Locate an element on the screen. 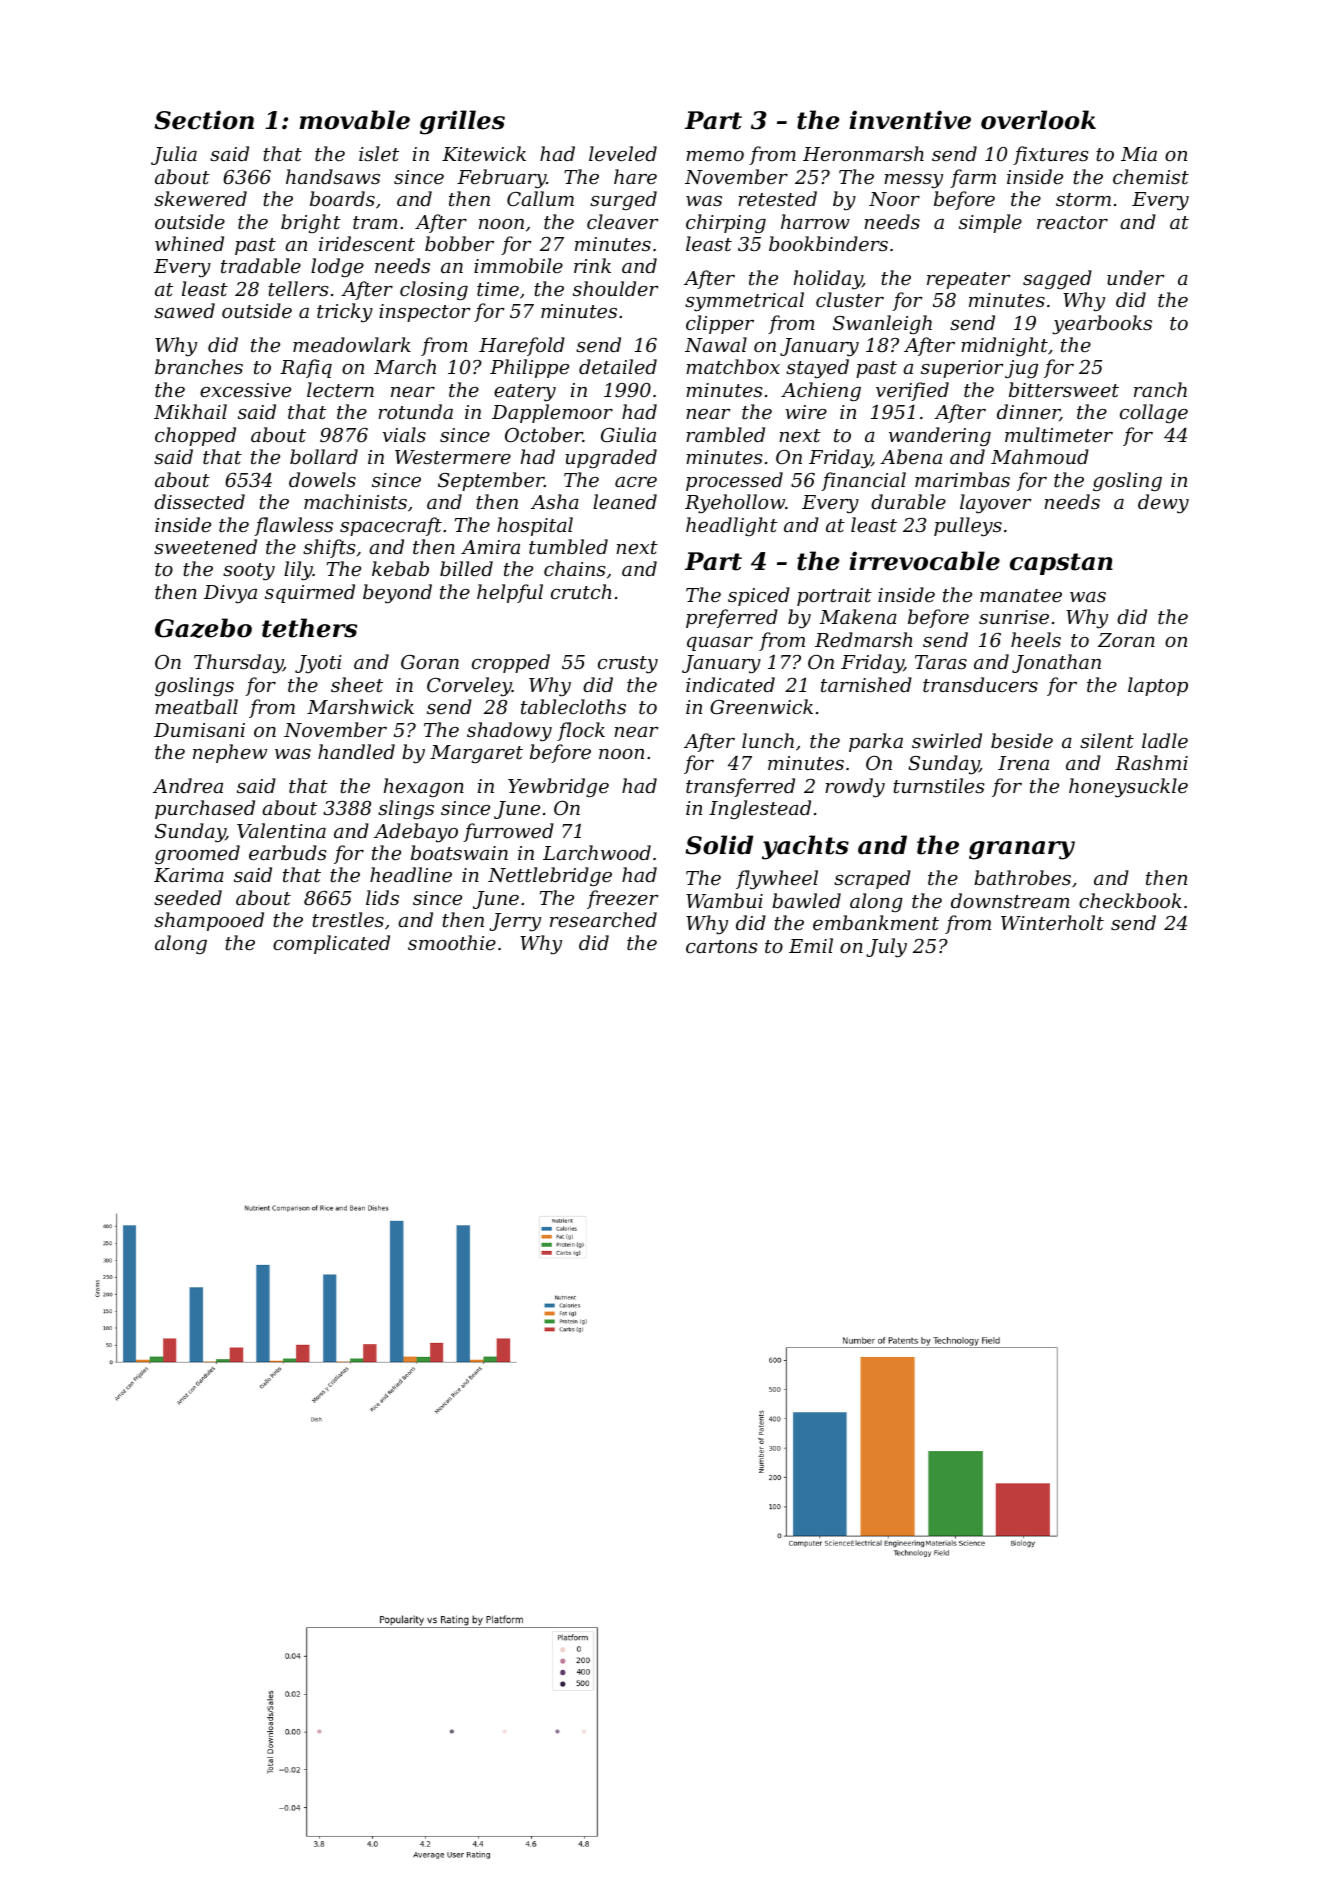 This screenshot has width=1343, height=1900. Callum is located at coordinates (540, 198).
